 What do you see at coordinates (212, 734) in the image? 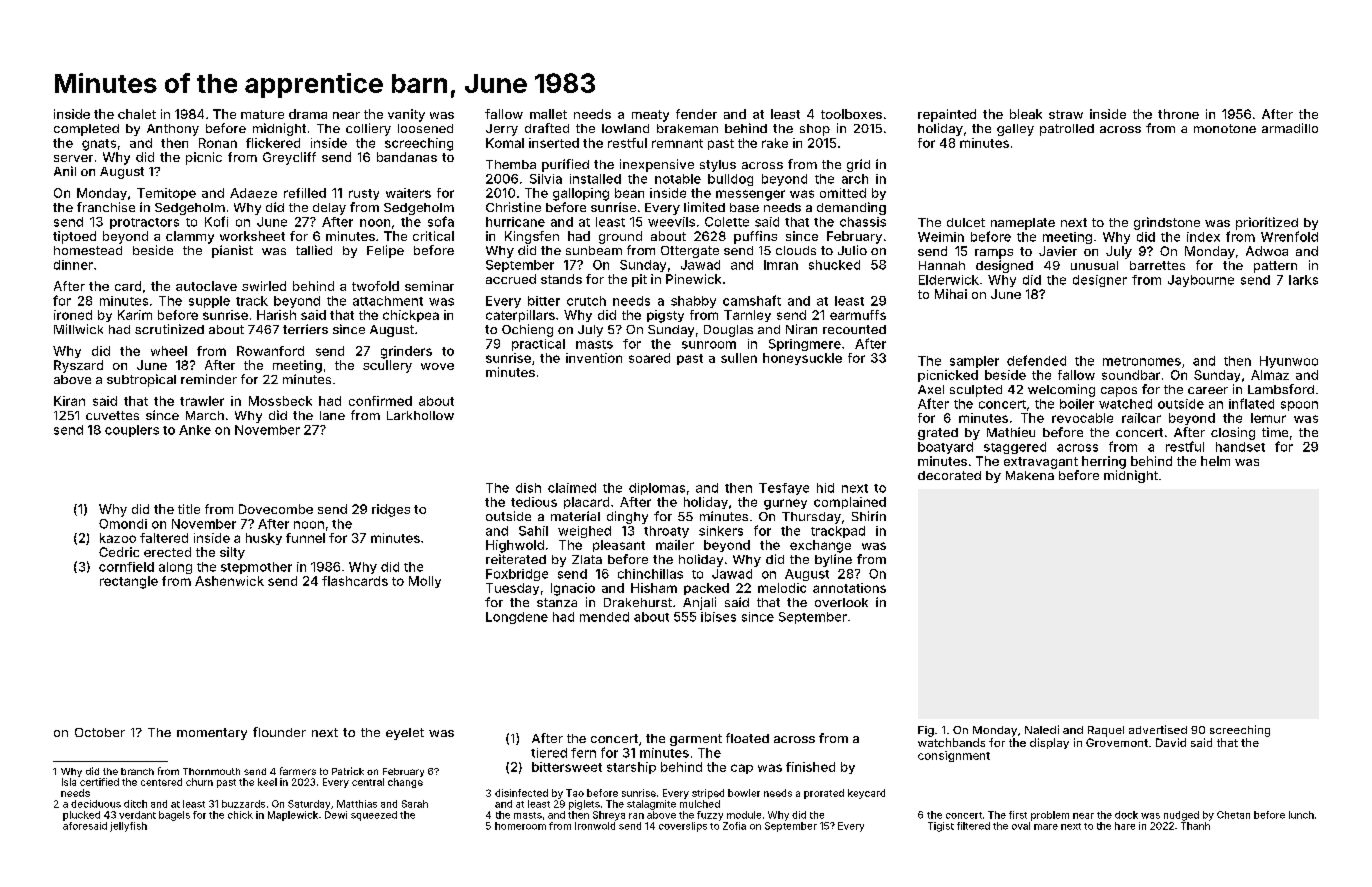
I see `momentary` at bounding box center [212, 734].
